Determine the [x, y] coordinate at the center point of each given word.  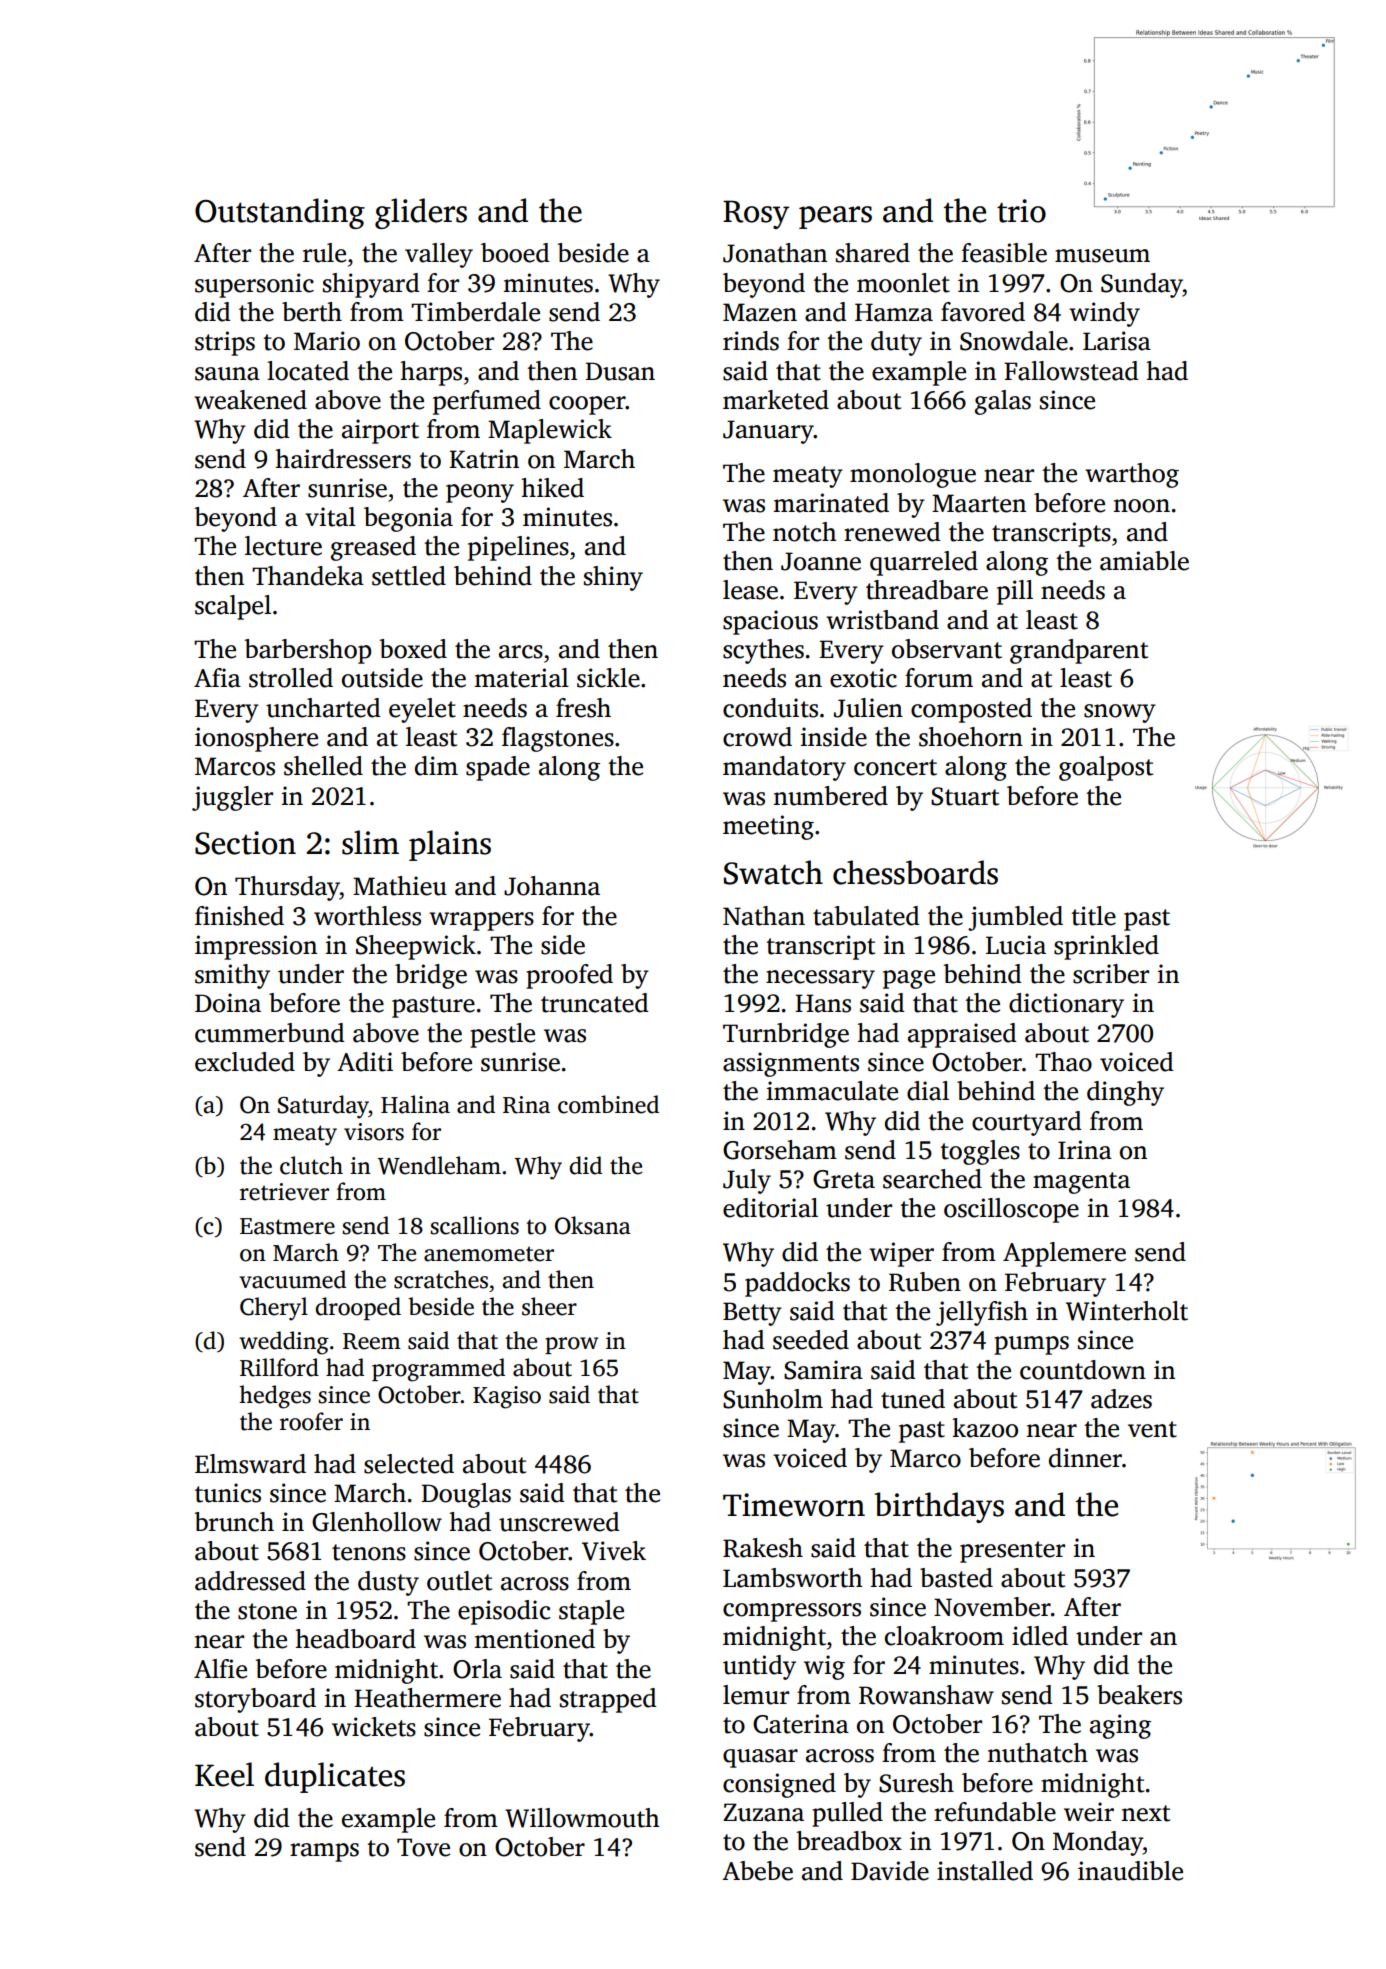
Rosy [756, 214]
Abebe [757, 1871]
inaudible [1130, 1871]
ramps [324, 1852]
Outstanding [280, 213]
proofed [569, 976]
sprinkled [1106, 947]
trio [1021, 211]
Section [245, 843]
